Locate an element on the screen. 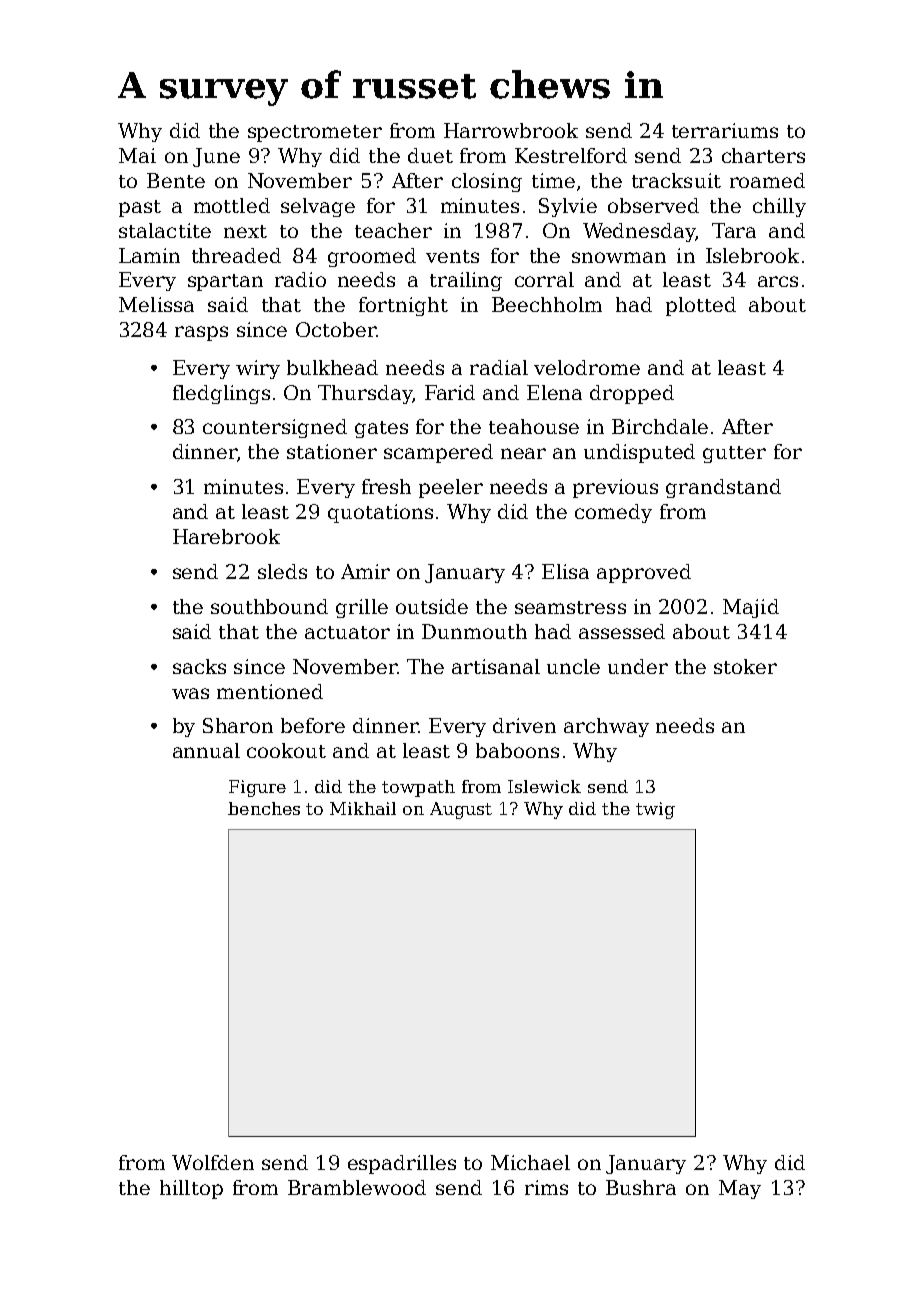  hilltop is located at coordinates (191, 1189).
